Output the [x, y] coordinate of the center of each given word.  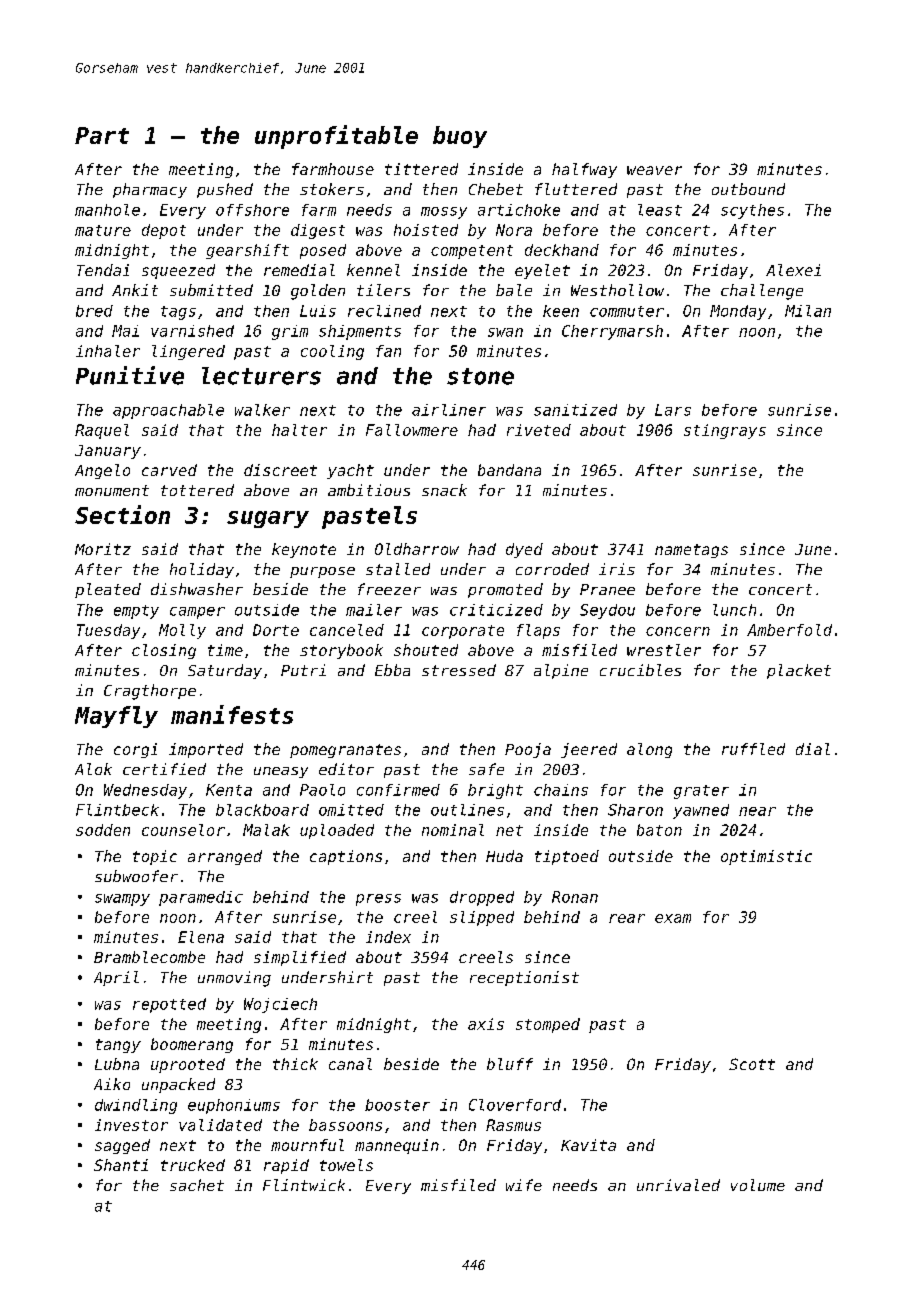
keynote [304, 550]
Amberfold [789, 630]
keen [561, 311]
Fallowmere [412, 430]
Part [102, 135]
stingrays [725, 431]
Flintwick [304, 1185]
